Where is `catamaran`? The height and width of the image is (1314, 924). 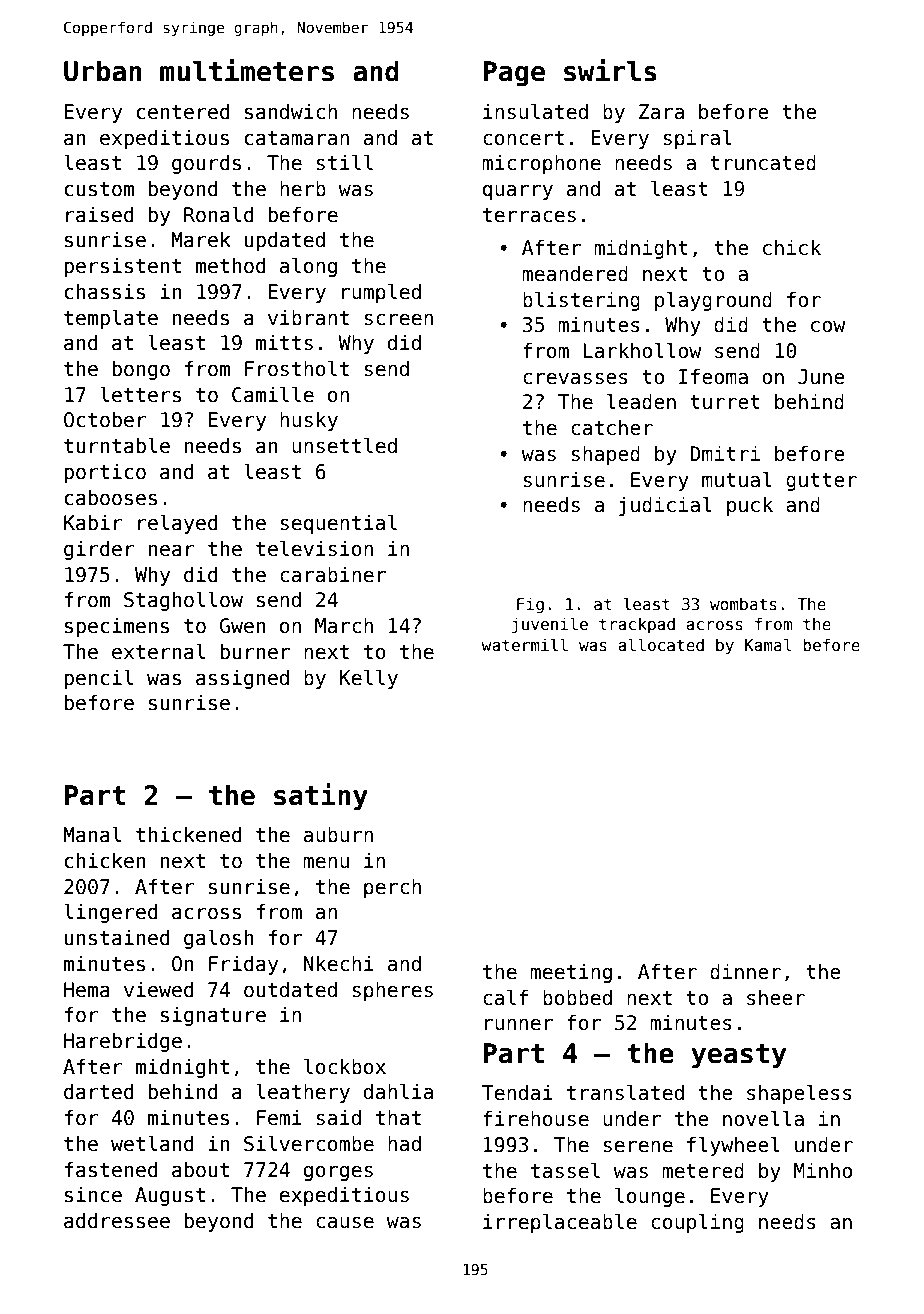
catamaran is located at coordinates (297, 138).
